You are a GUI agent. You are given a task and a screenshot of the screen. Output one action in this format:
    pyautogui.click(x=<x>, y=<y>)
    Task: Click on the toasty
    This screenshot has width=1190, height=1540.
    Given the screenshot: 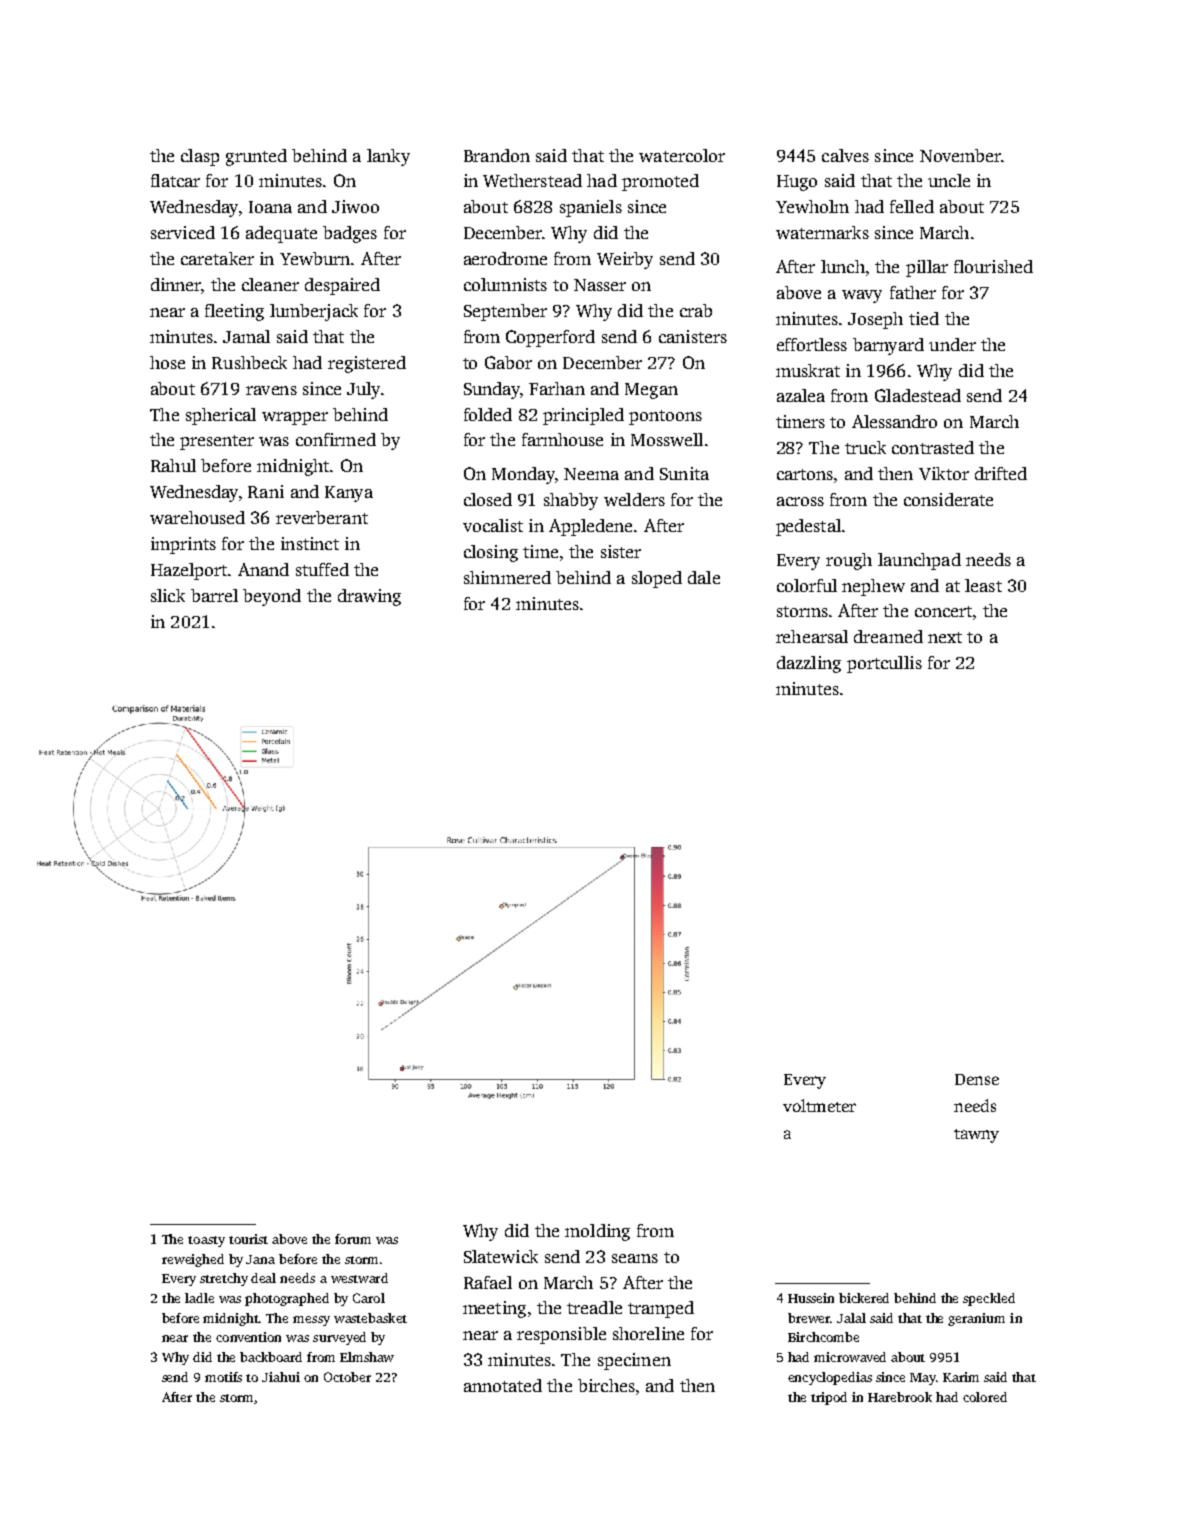 What is the action you would take?
    pyautogui.click(x=206, y=1241)
